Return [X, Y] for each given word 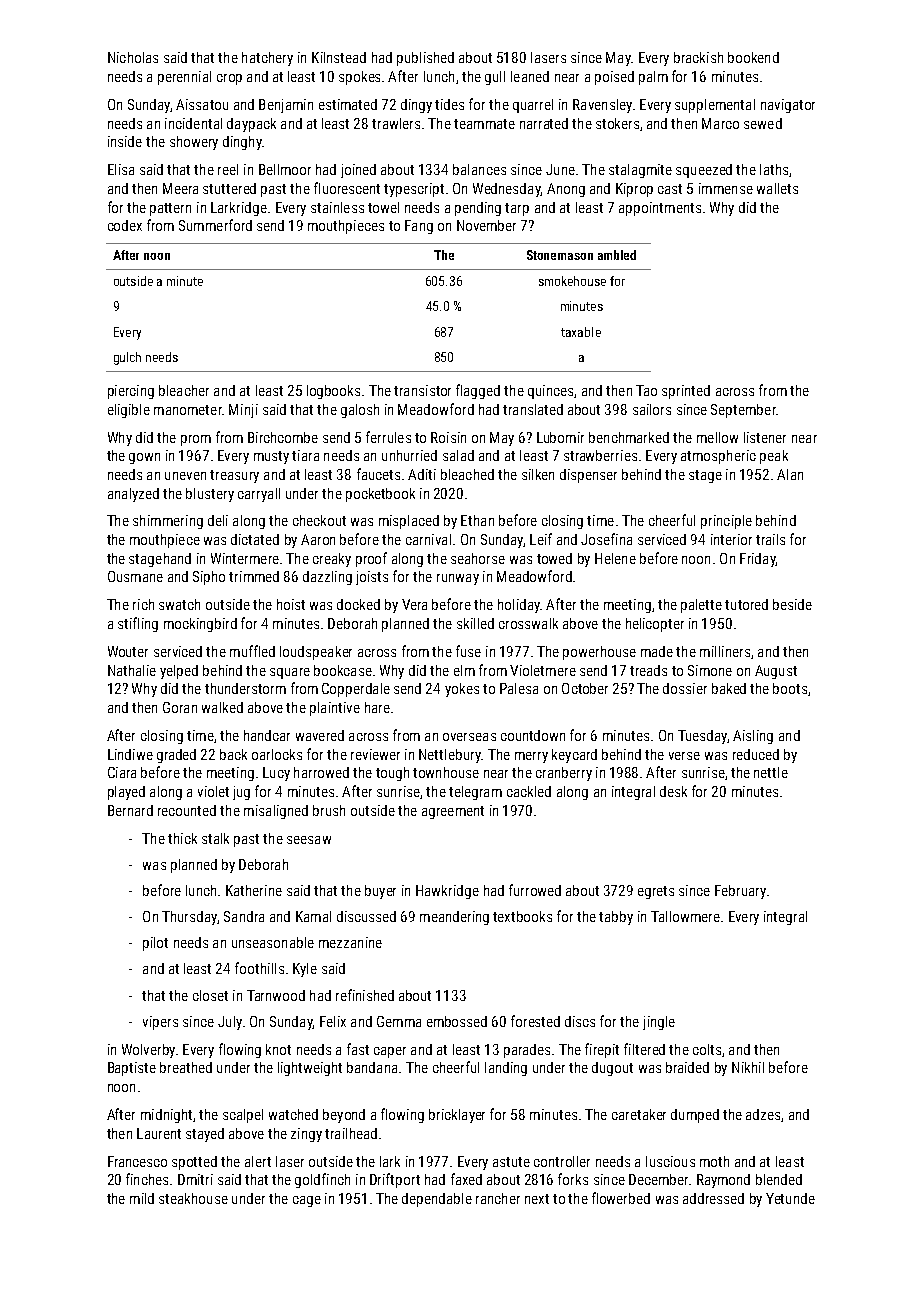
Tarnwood [276, 995]
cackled [529, 791]
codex [125, 225]
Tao [646, 390]
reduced [756, 754]
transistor [422, 390]
